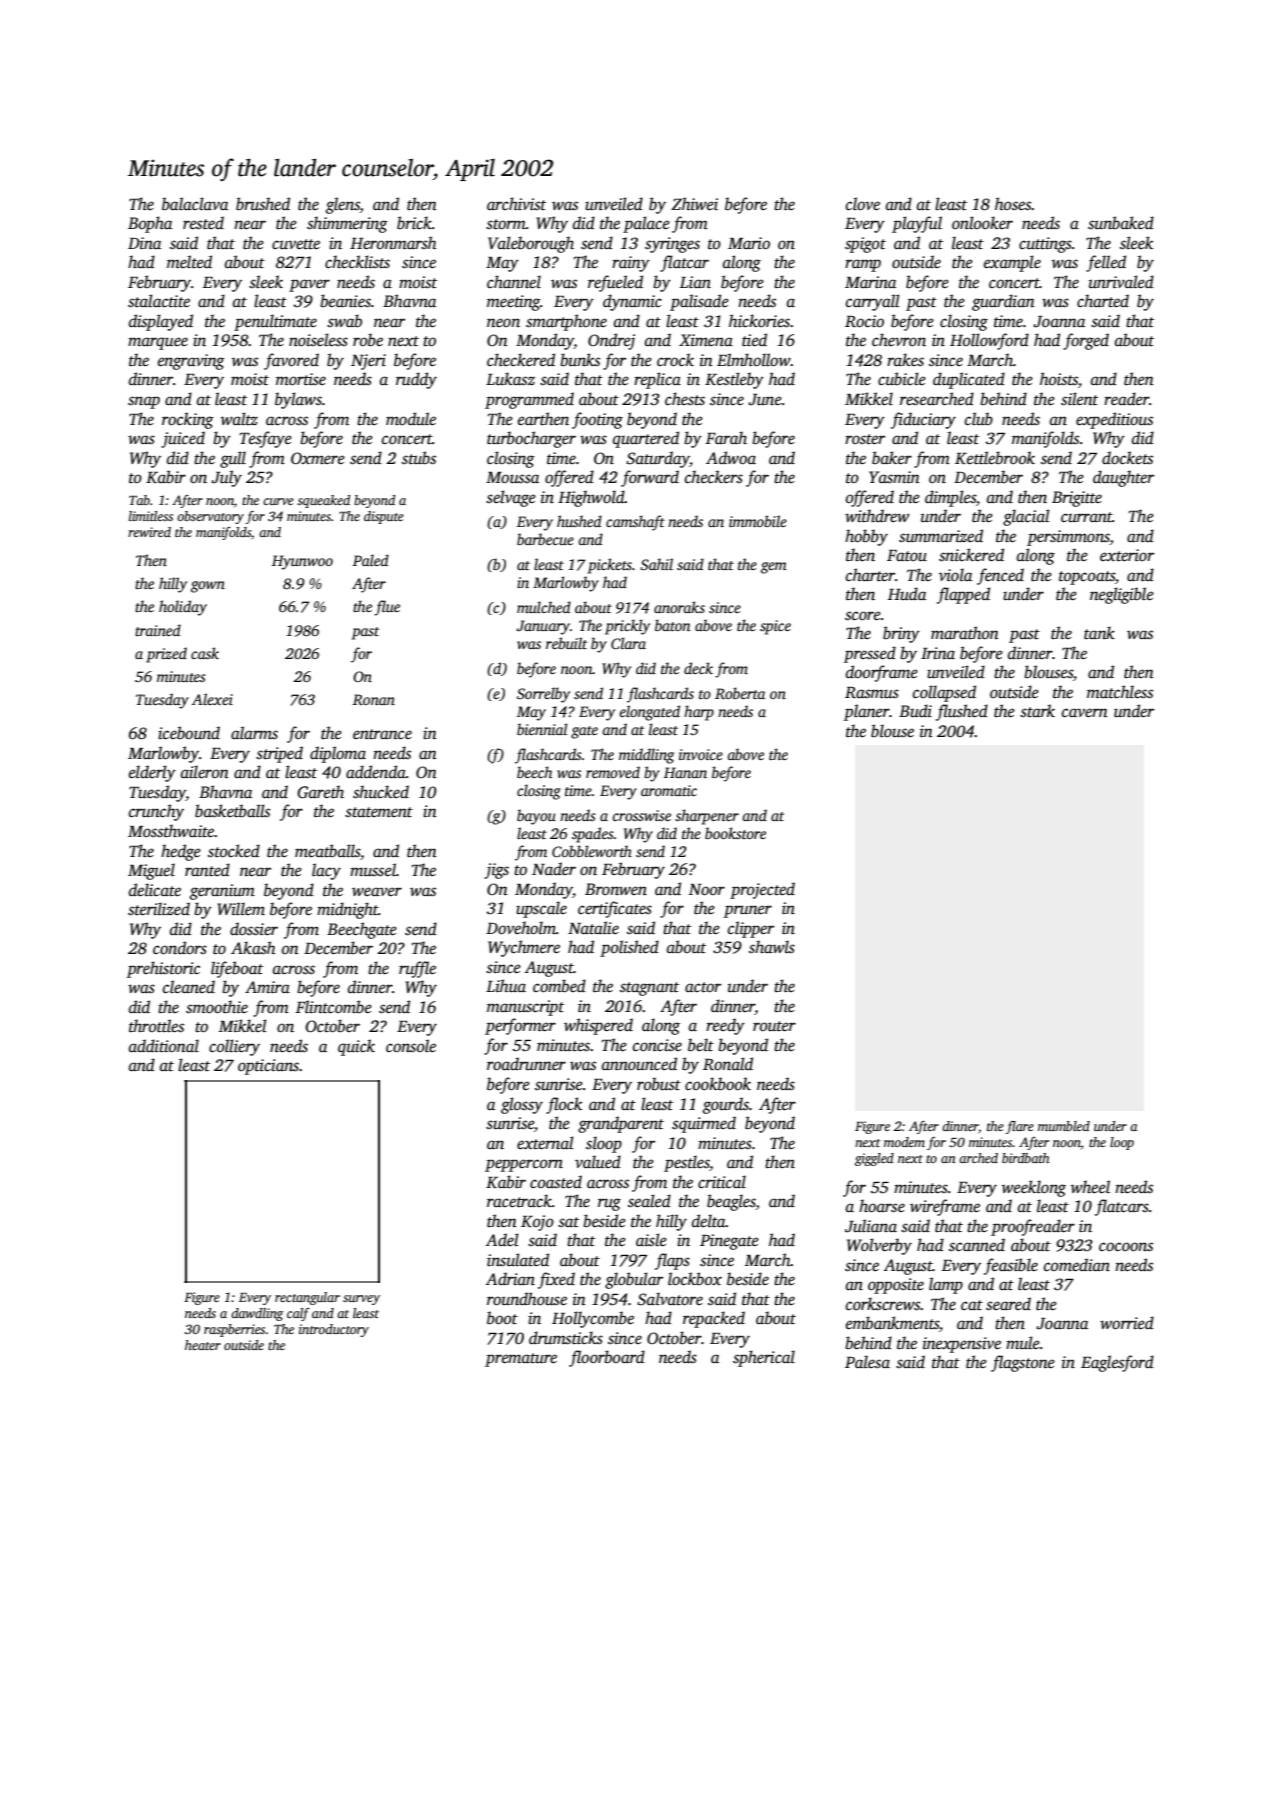 The image size is (1282, 1812). Describe the element at coordinates (521, 360) in the document. I see `checkered` at that location.
